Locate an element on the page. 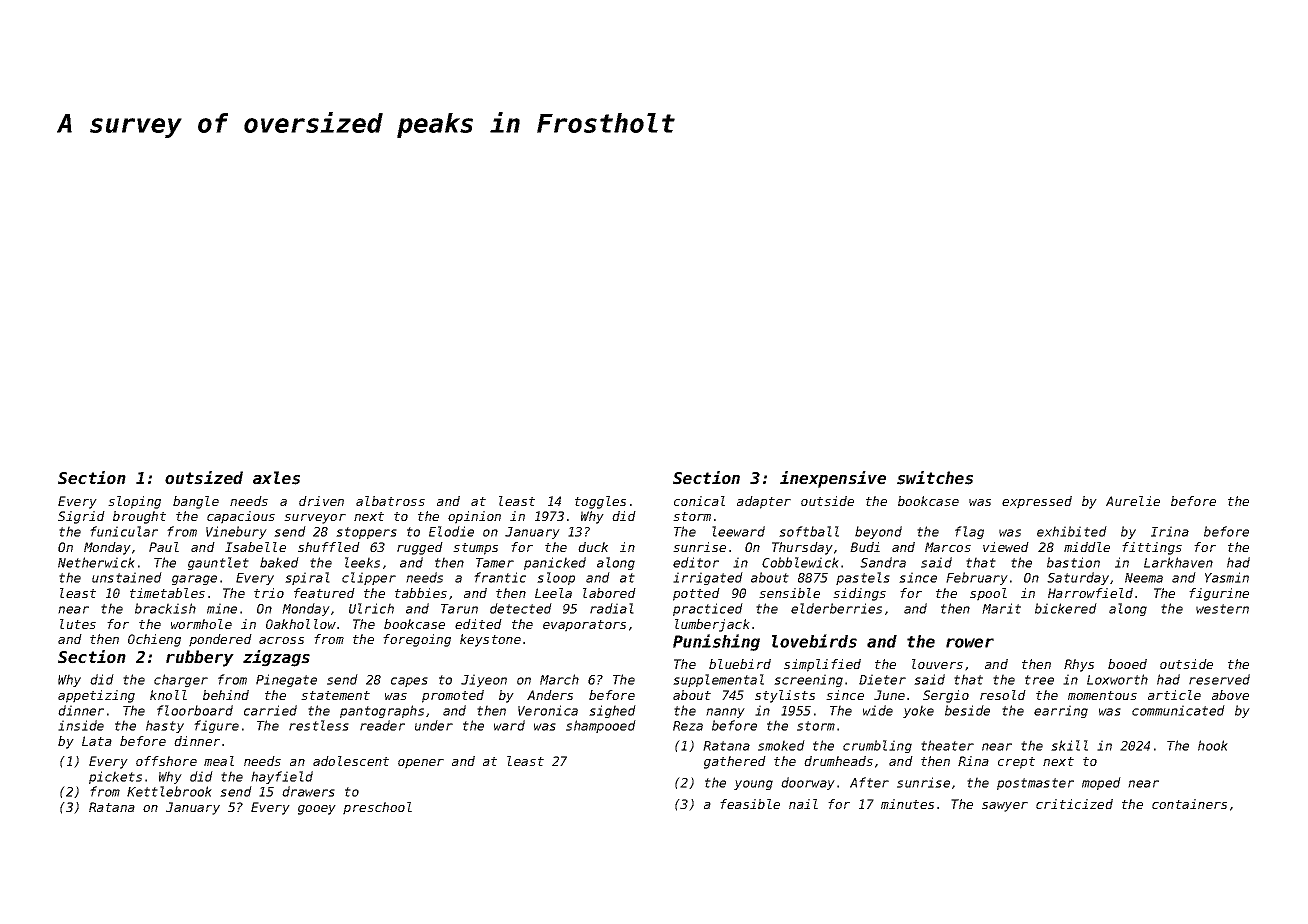 The width and height of the document is (1308, 924). funicular is located at coordinates (124, 531).
